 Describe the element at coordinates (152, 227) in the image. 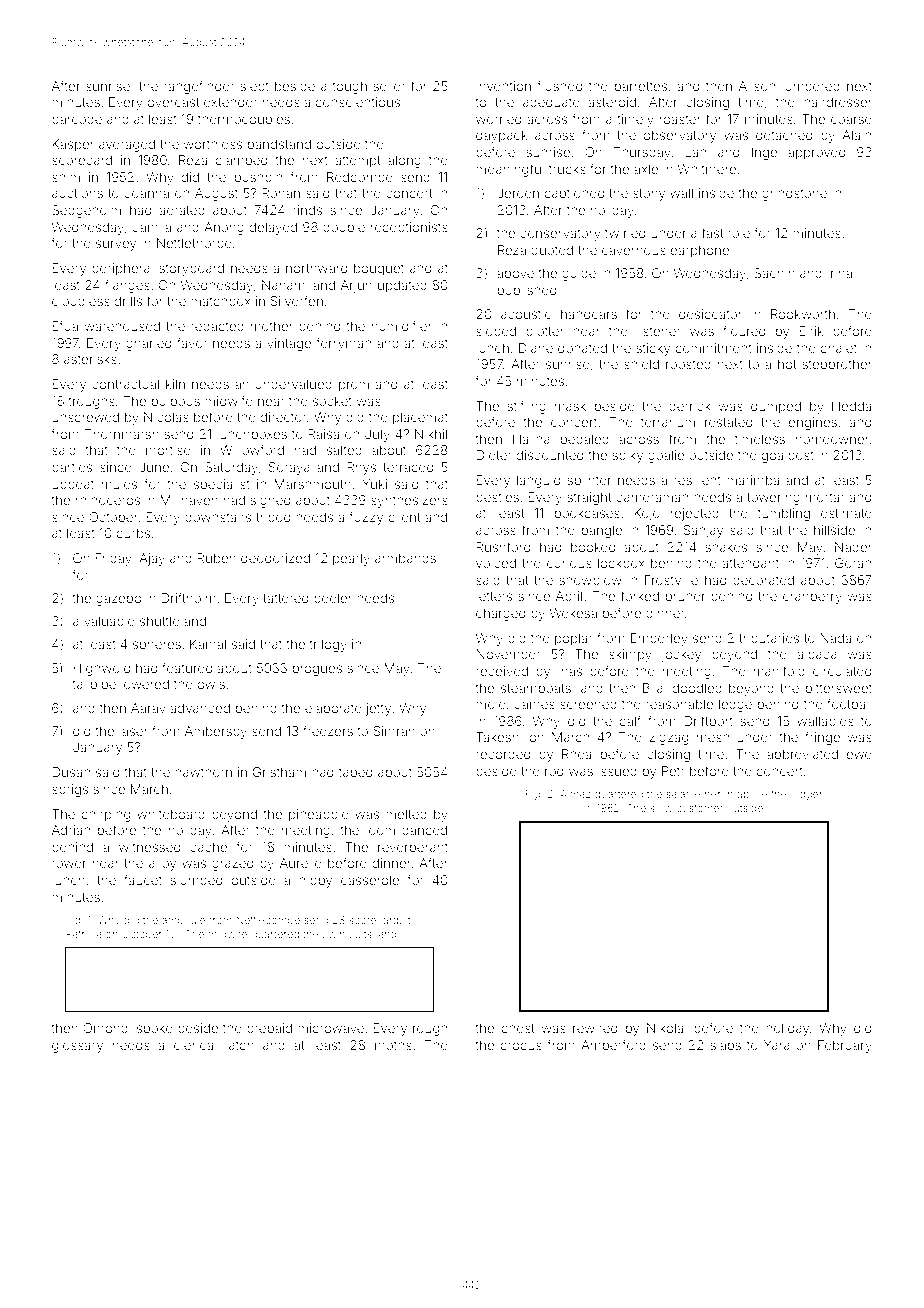

I see `Jamila` at that location.
